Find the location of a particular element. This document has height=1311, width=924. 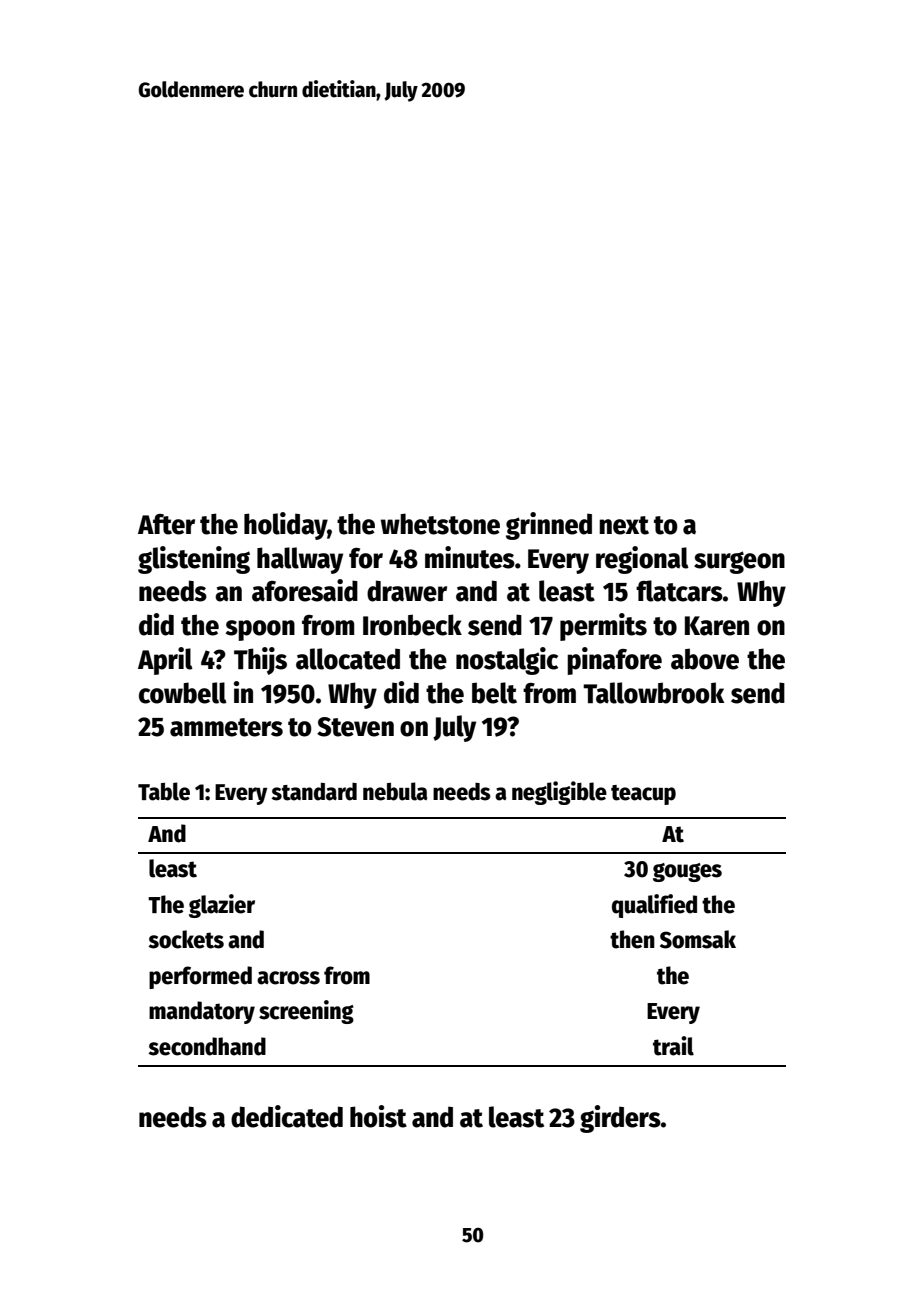

Thijs is located at coordinates (260, 661).
